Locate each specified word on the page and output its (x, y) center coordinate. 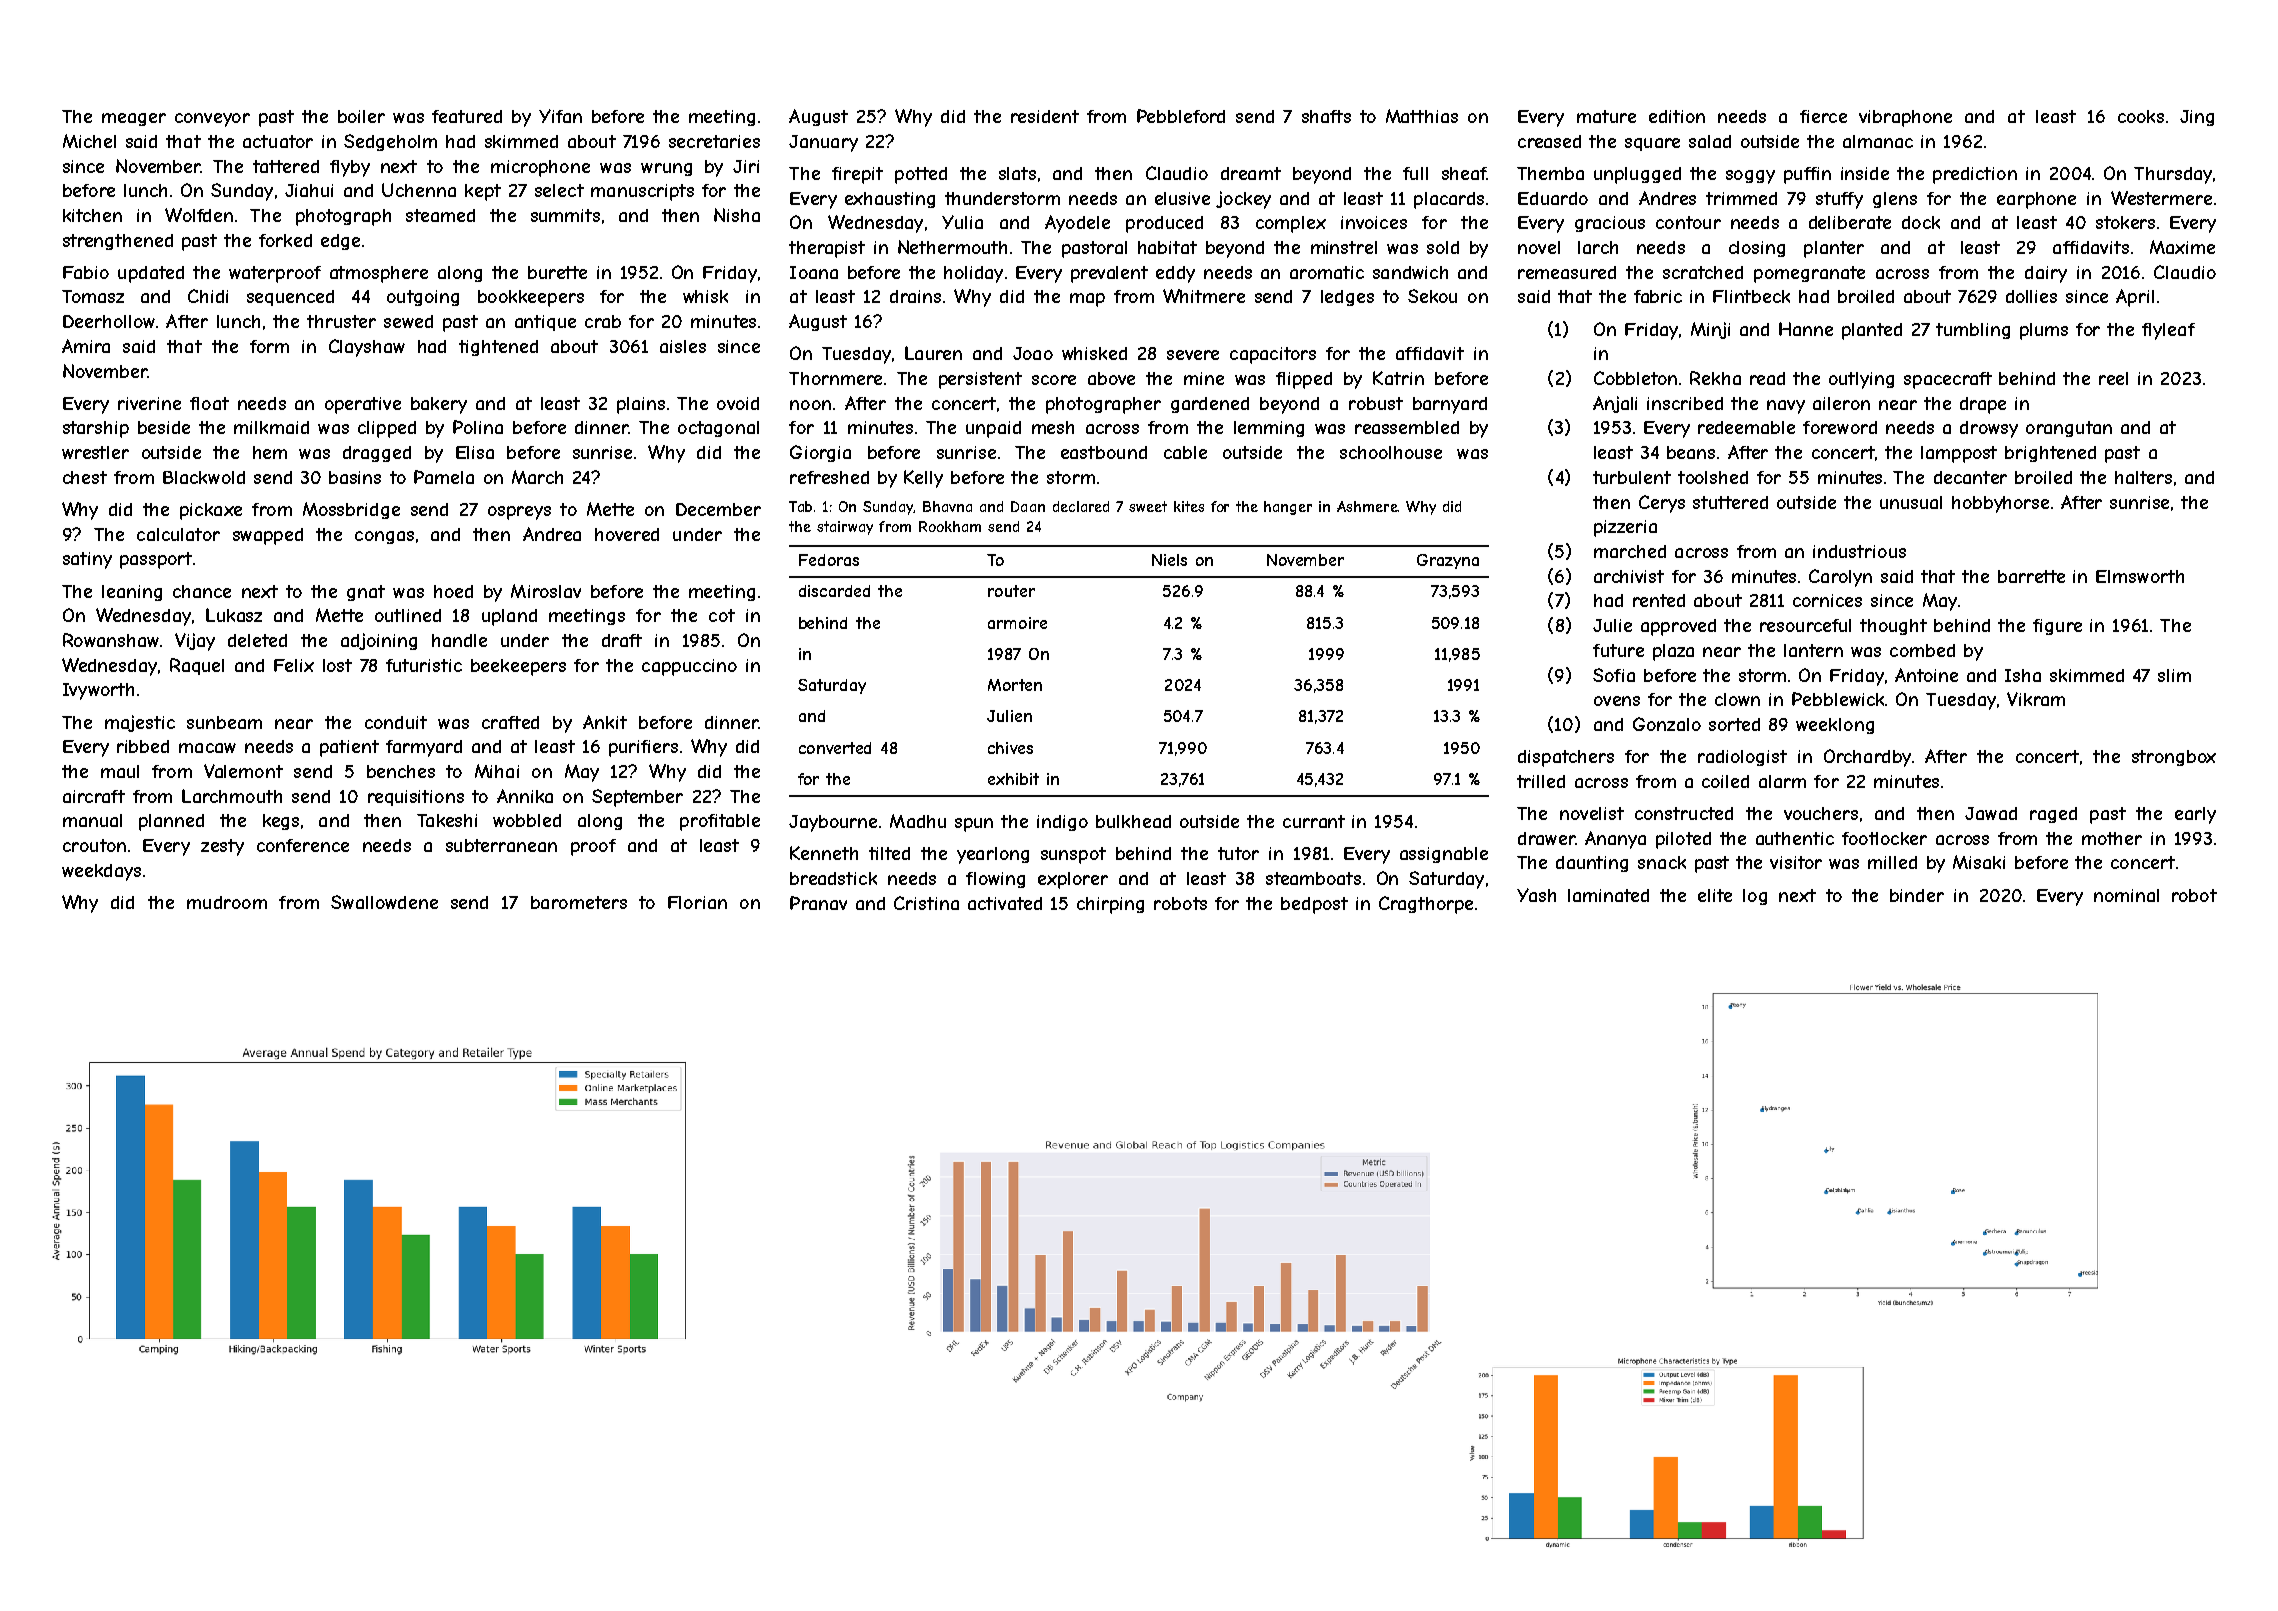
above (1111, 378)
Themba (1550, 173)
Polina (478, 427)
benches (401, 771)
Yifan (560, 116)
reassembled (1407, 427)
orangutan (2069, 429)
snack (1662, 862)
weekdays (101, 872)
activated (1005, 903)
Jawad (1991, 813)
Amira (86, 346)
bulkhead (1133, 821)
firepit (857, 175)
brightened (2050, 454)
